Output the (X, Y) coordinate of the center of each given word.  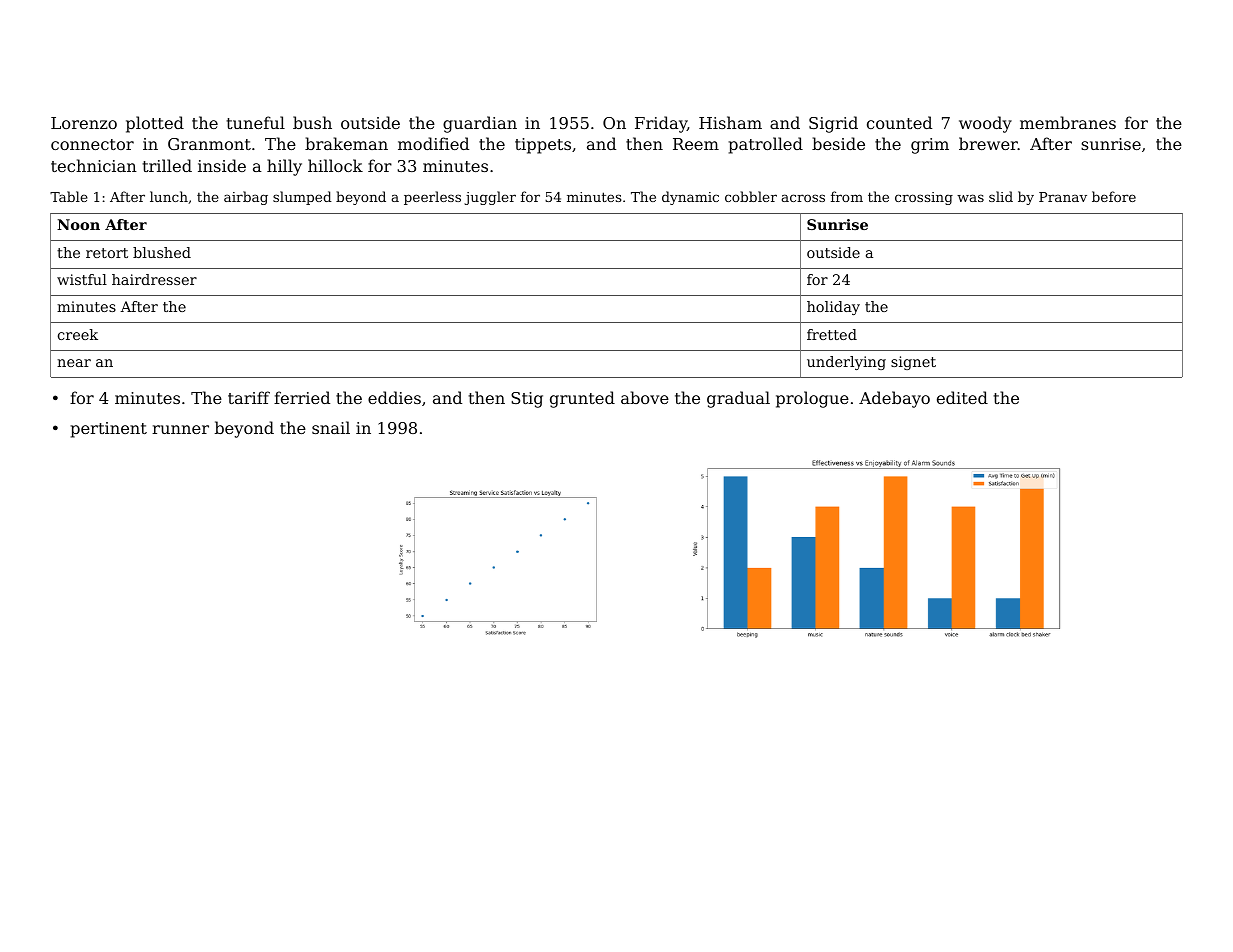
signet (913, 363)
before (1114, 196)
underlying (846, 363)
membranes (1068, 122)
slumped (302, 198)
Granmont (209, 144)
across (803, 198)
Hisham (730, 122)
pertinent (109, 430)
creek (78, 334)
